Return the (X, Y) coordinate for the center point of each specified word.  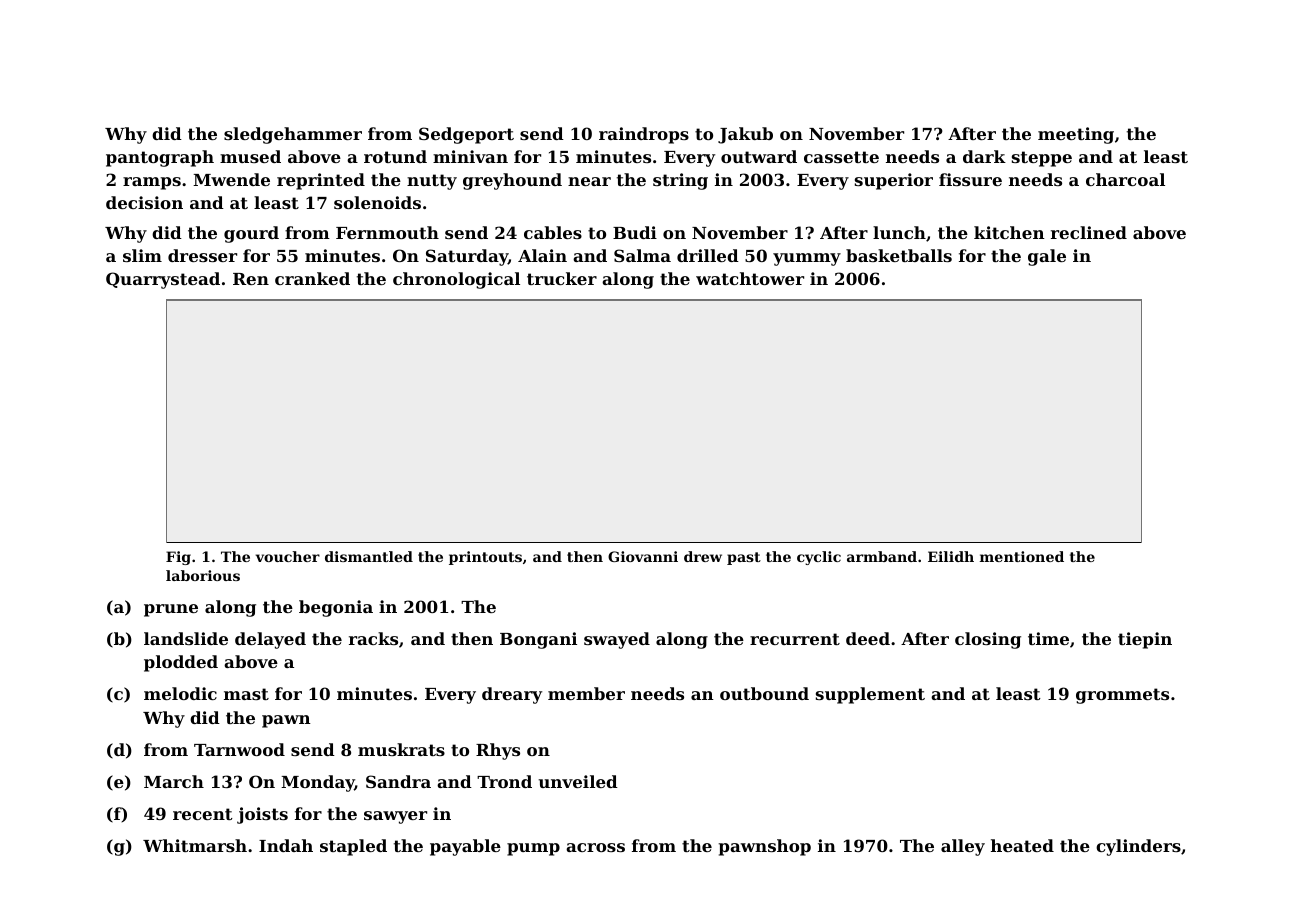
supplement (870, 695)
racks (373, 638)
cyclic (819, 558)
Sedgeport (466, 135)
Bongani (538, 640)
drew (703, 556)
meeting (1076, 135)
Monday (318, 783)
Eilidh (951, 556)
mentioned (1022, 556)
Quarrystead (163, 280)
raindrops (644, 135)
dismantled (369, 556)
